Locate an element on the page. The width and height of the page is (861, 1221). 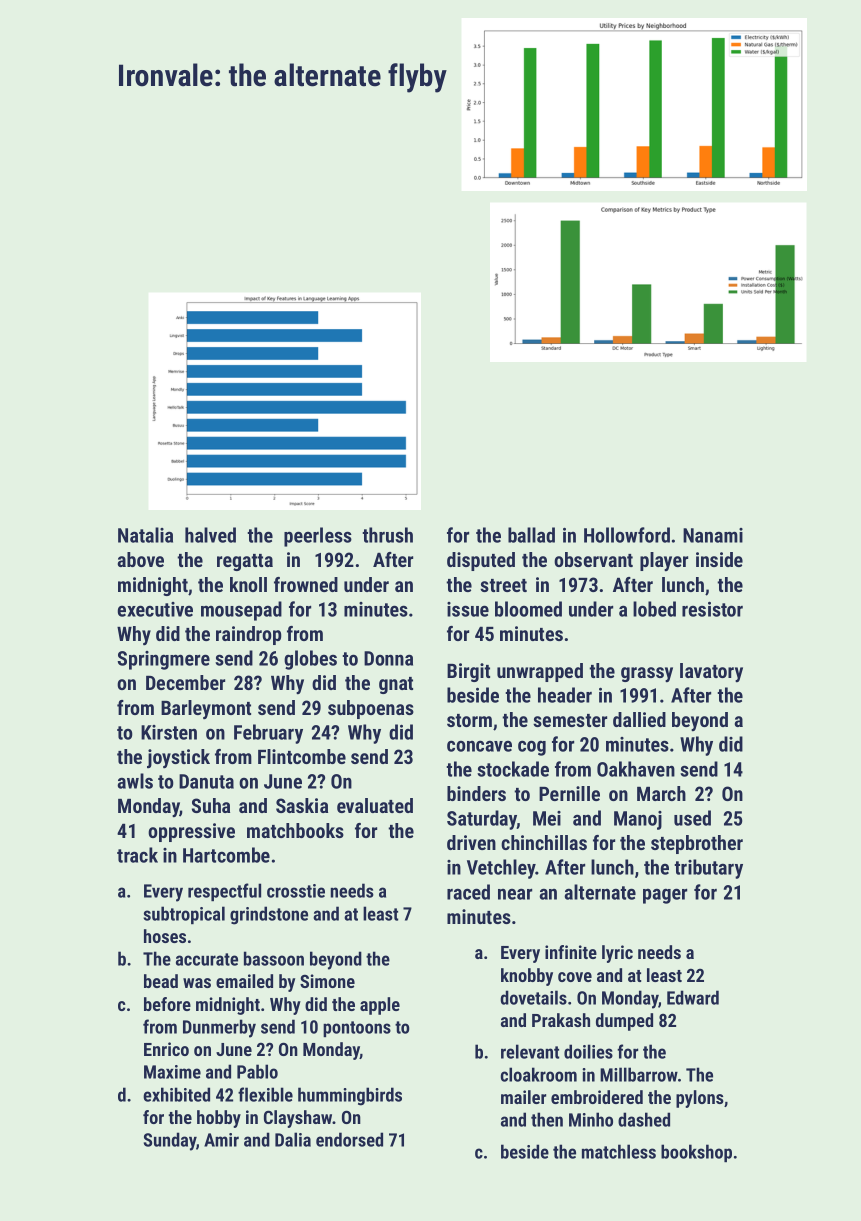
Donna is located at coordinates (388, 658).
